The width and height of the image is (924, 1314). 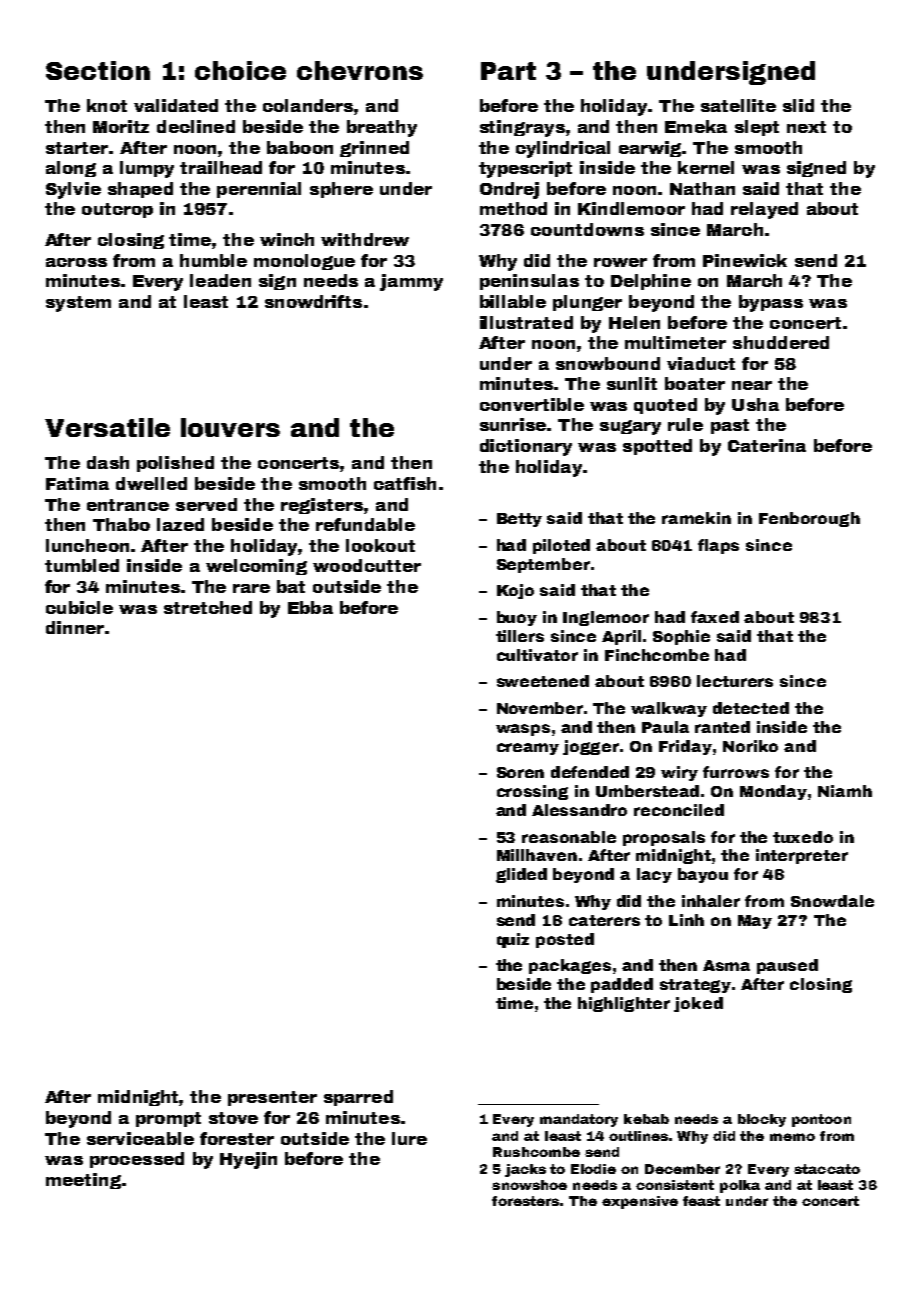 I want to click on Finchcombe, so click(x=657, y=655).
